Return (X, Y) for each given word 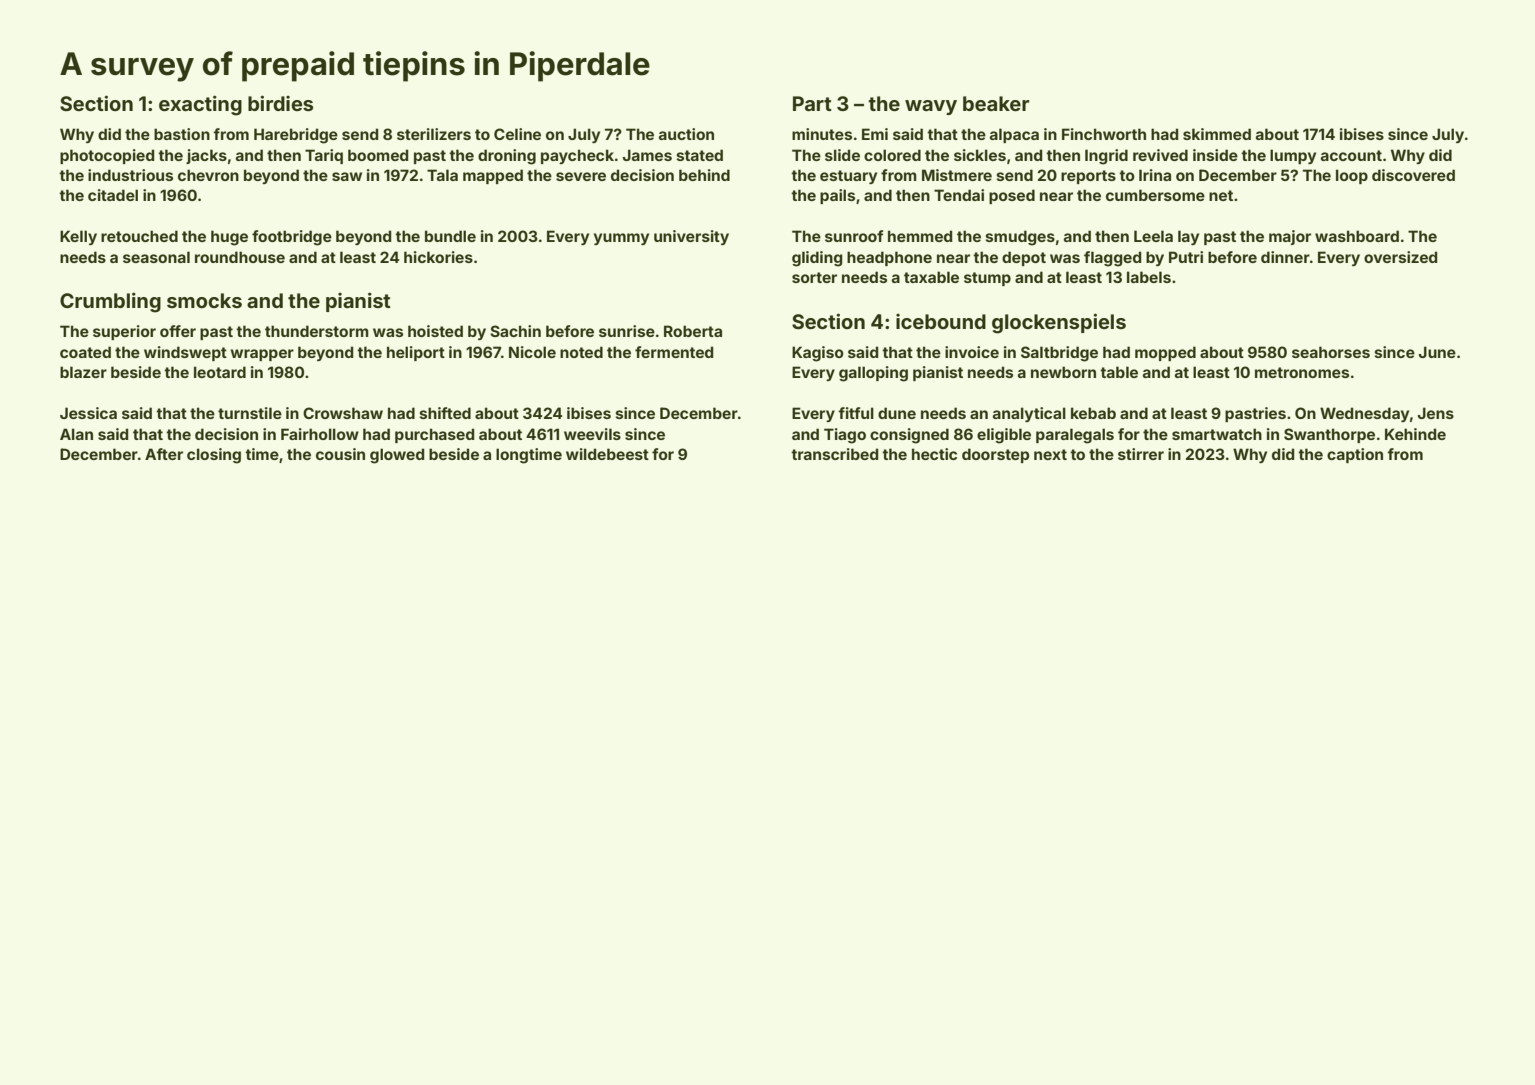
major (1290, 237)
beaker (996, 103)
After (164, 454)
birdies (280, 103)
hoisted (435, 331)
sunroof (854, 236)
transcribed (834, 454)
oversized (1400, 257)
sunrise (627, 331)
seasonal (156, 257)
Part (812, 103)
